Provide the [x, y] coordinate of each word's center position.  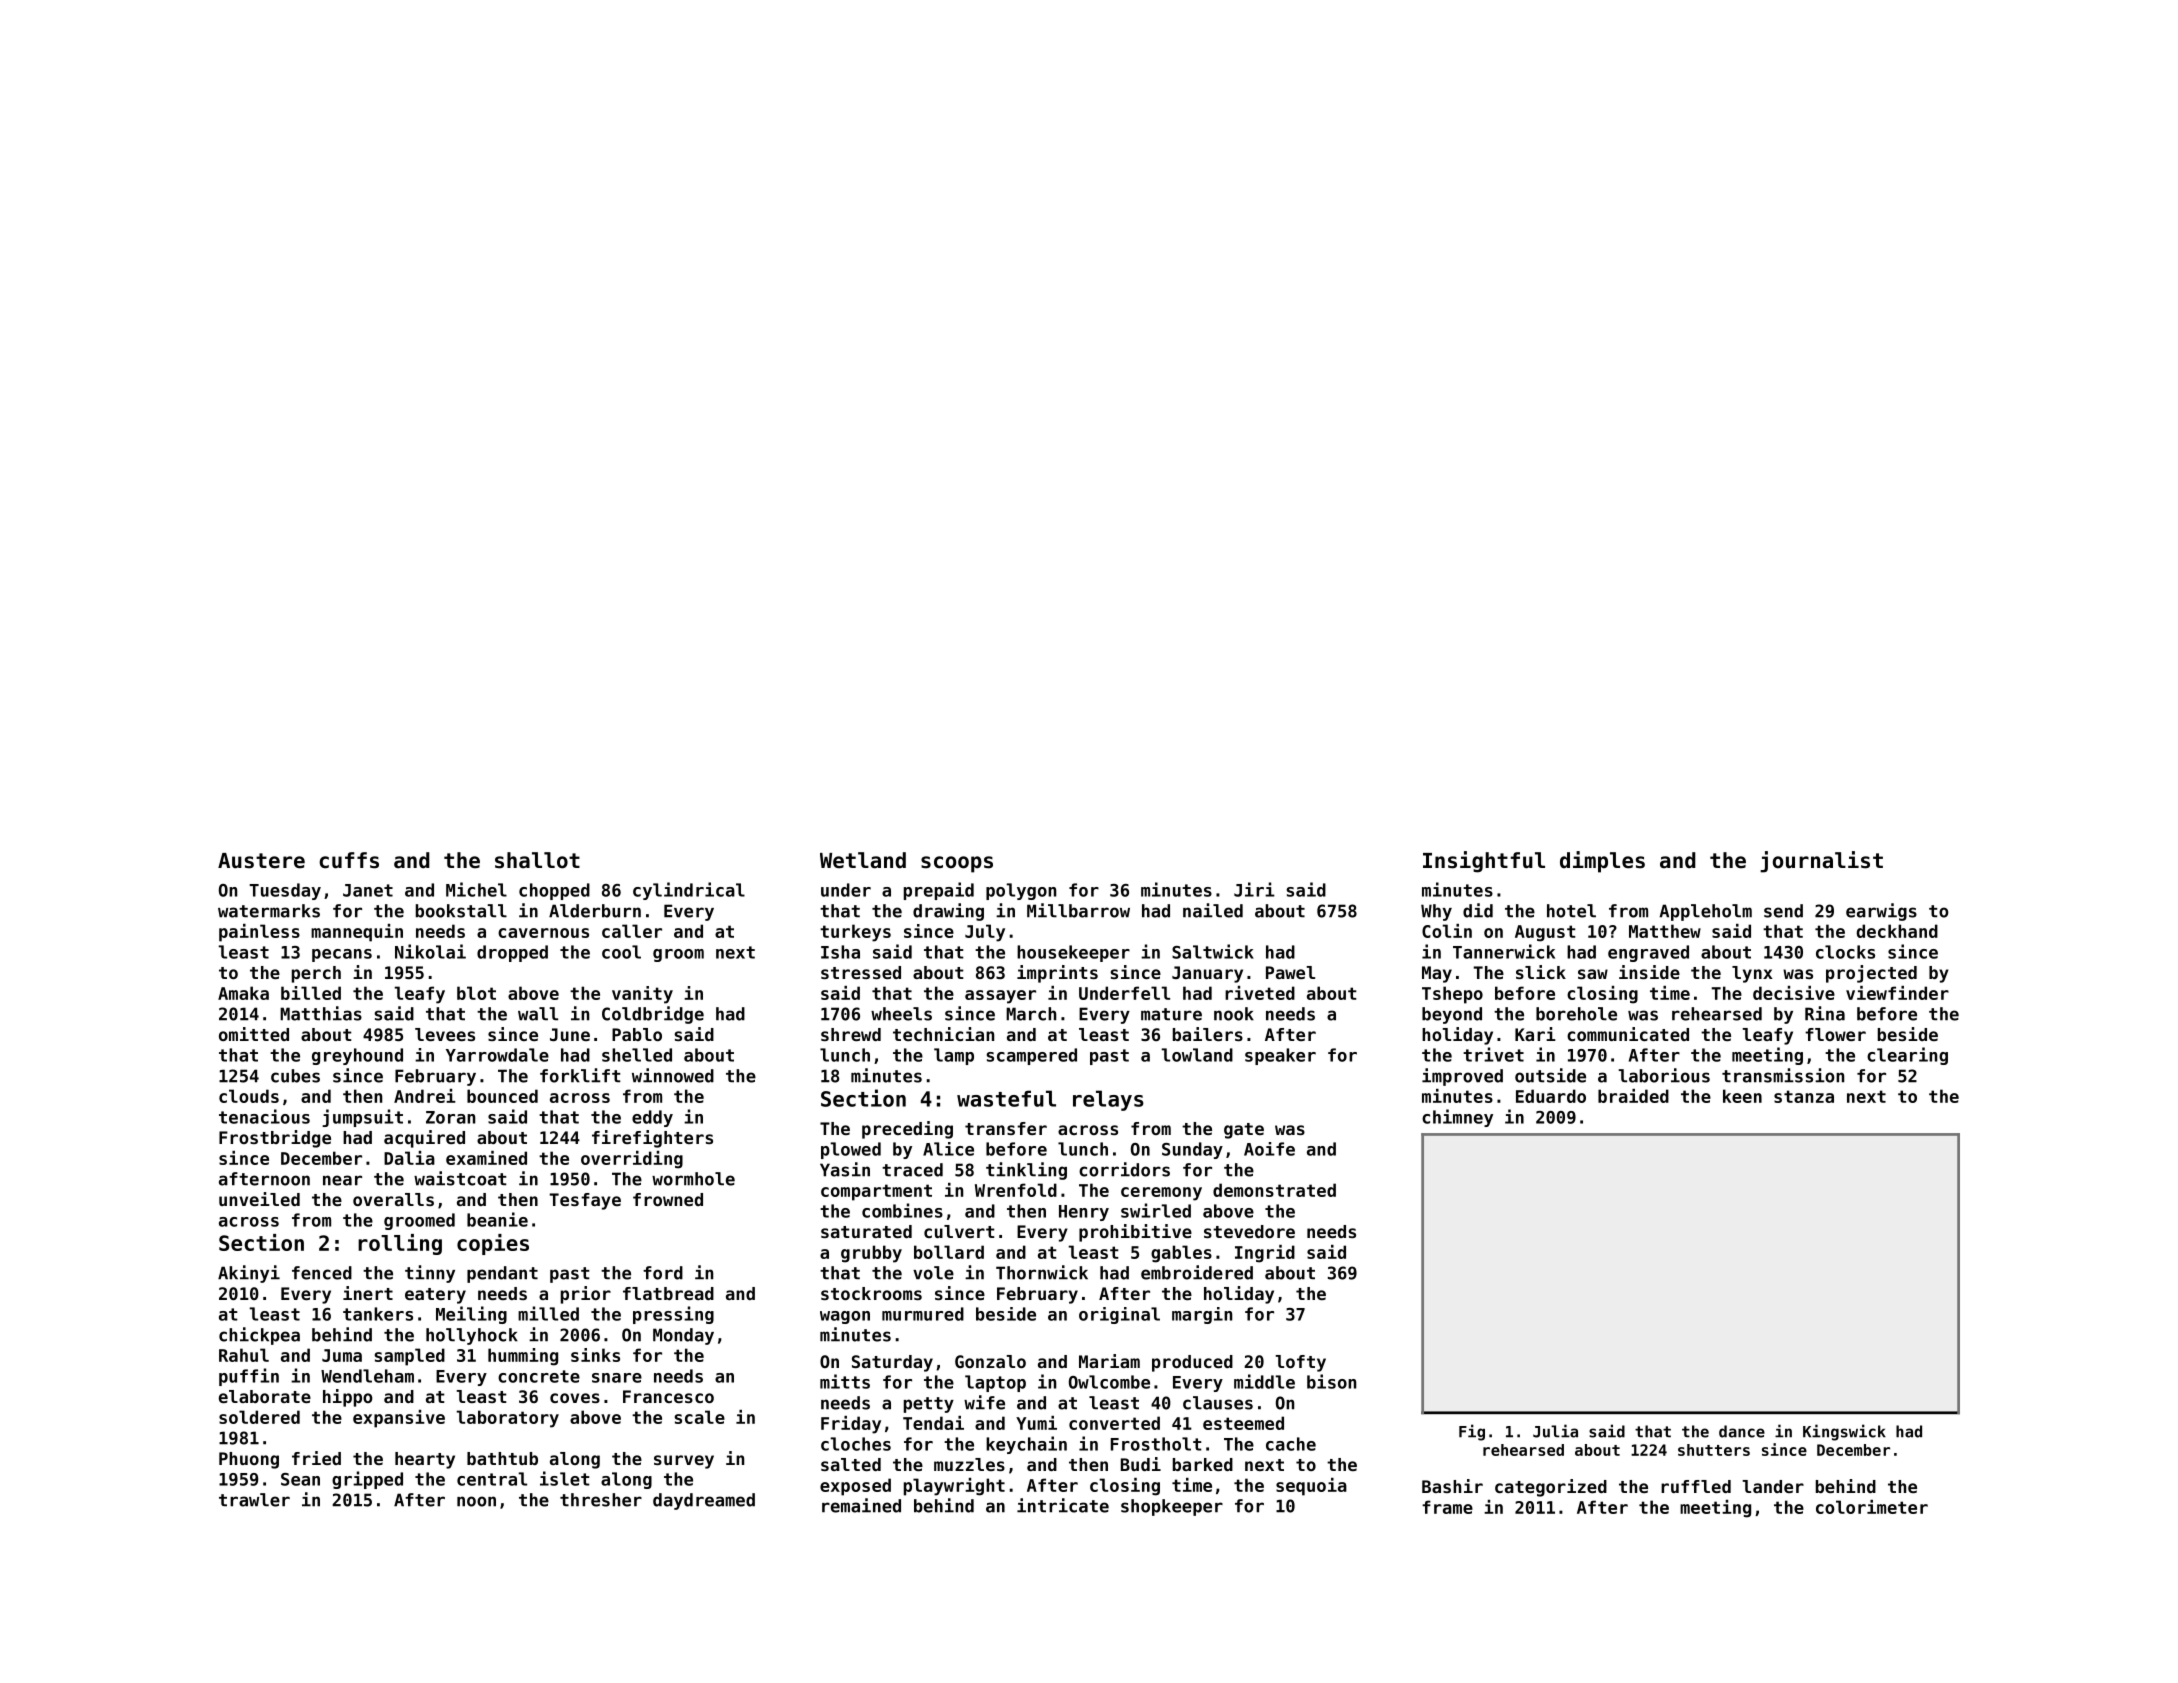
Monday [683, 1336]
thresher [601, 1500]
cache [1291, 1444]
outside [1550, 1075]
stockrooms [871, 1293]
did [1478, 910]
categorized [1551, 1488]
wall [538, 1014]
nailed [1213, 910]
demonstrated [1274, 1190]
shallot [537, 860]
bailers [1208, 1034]
